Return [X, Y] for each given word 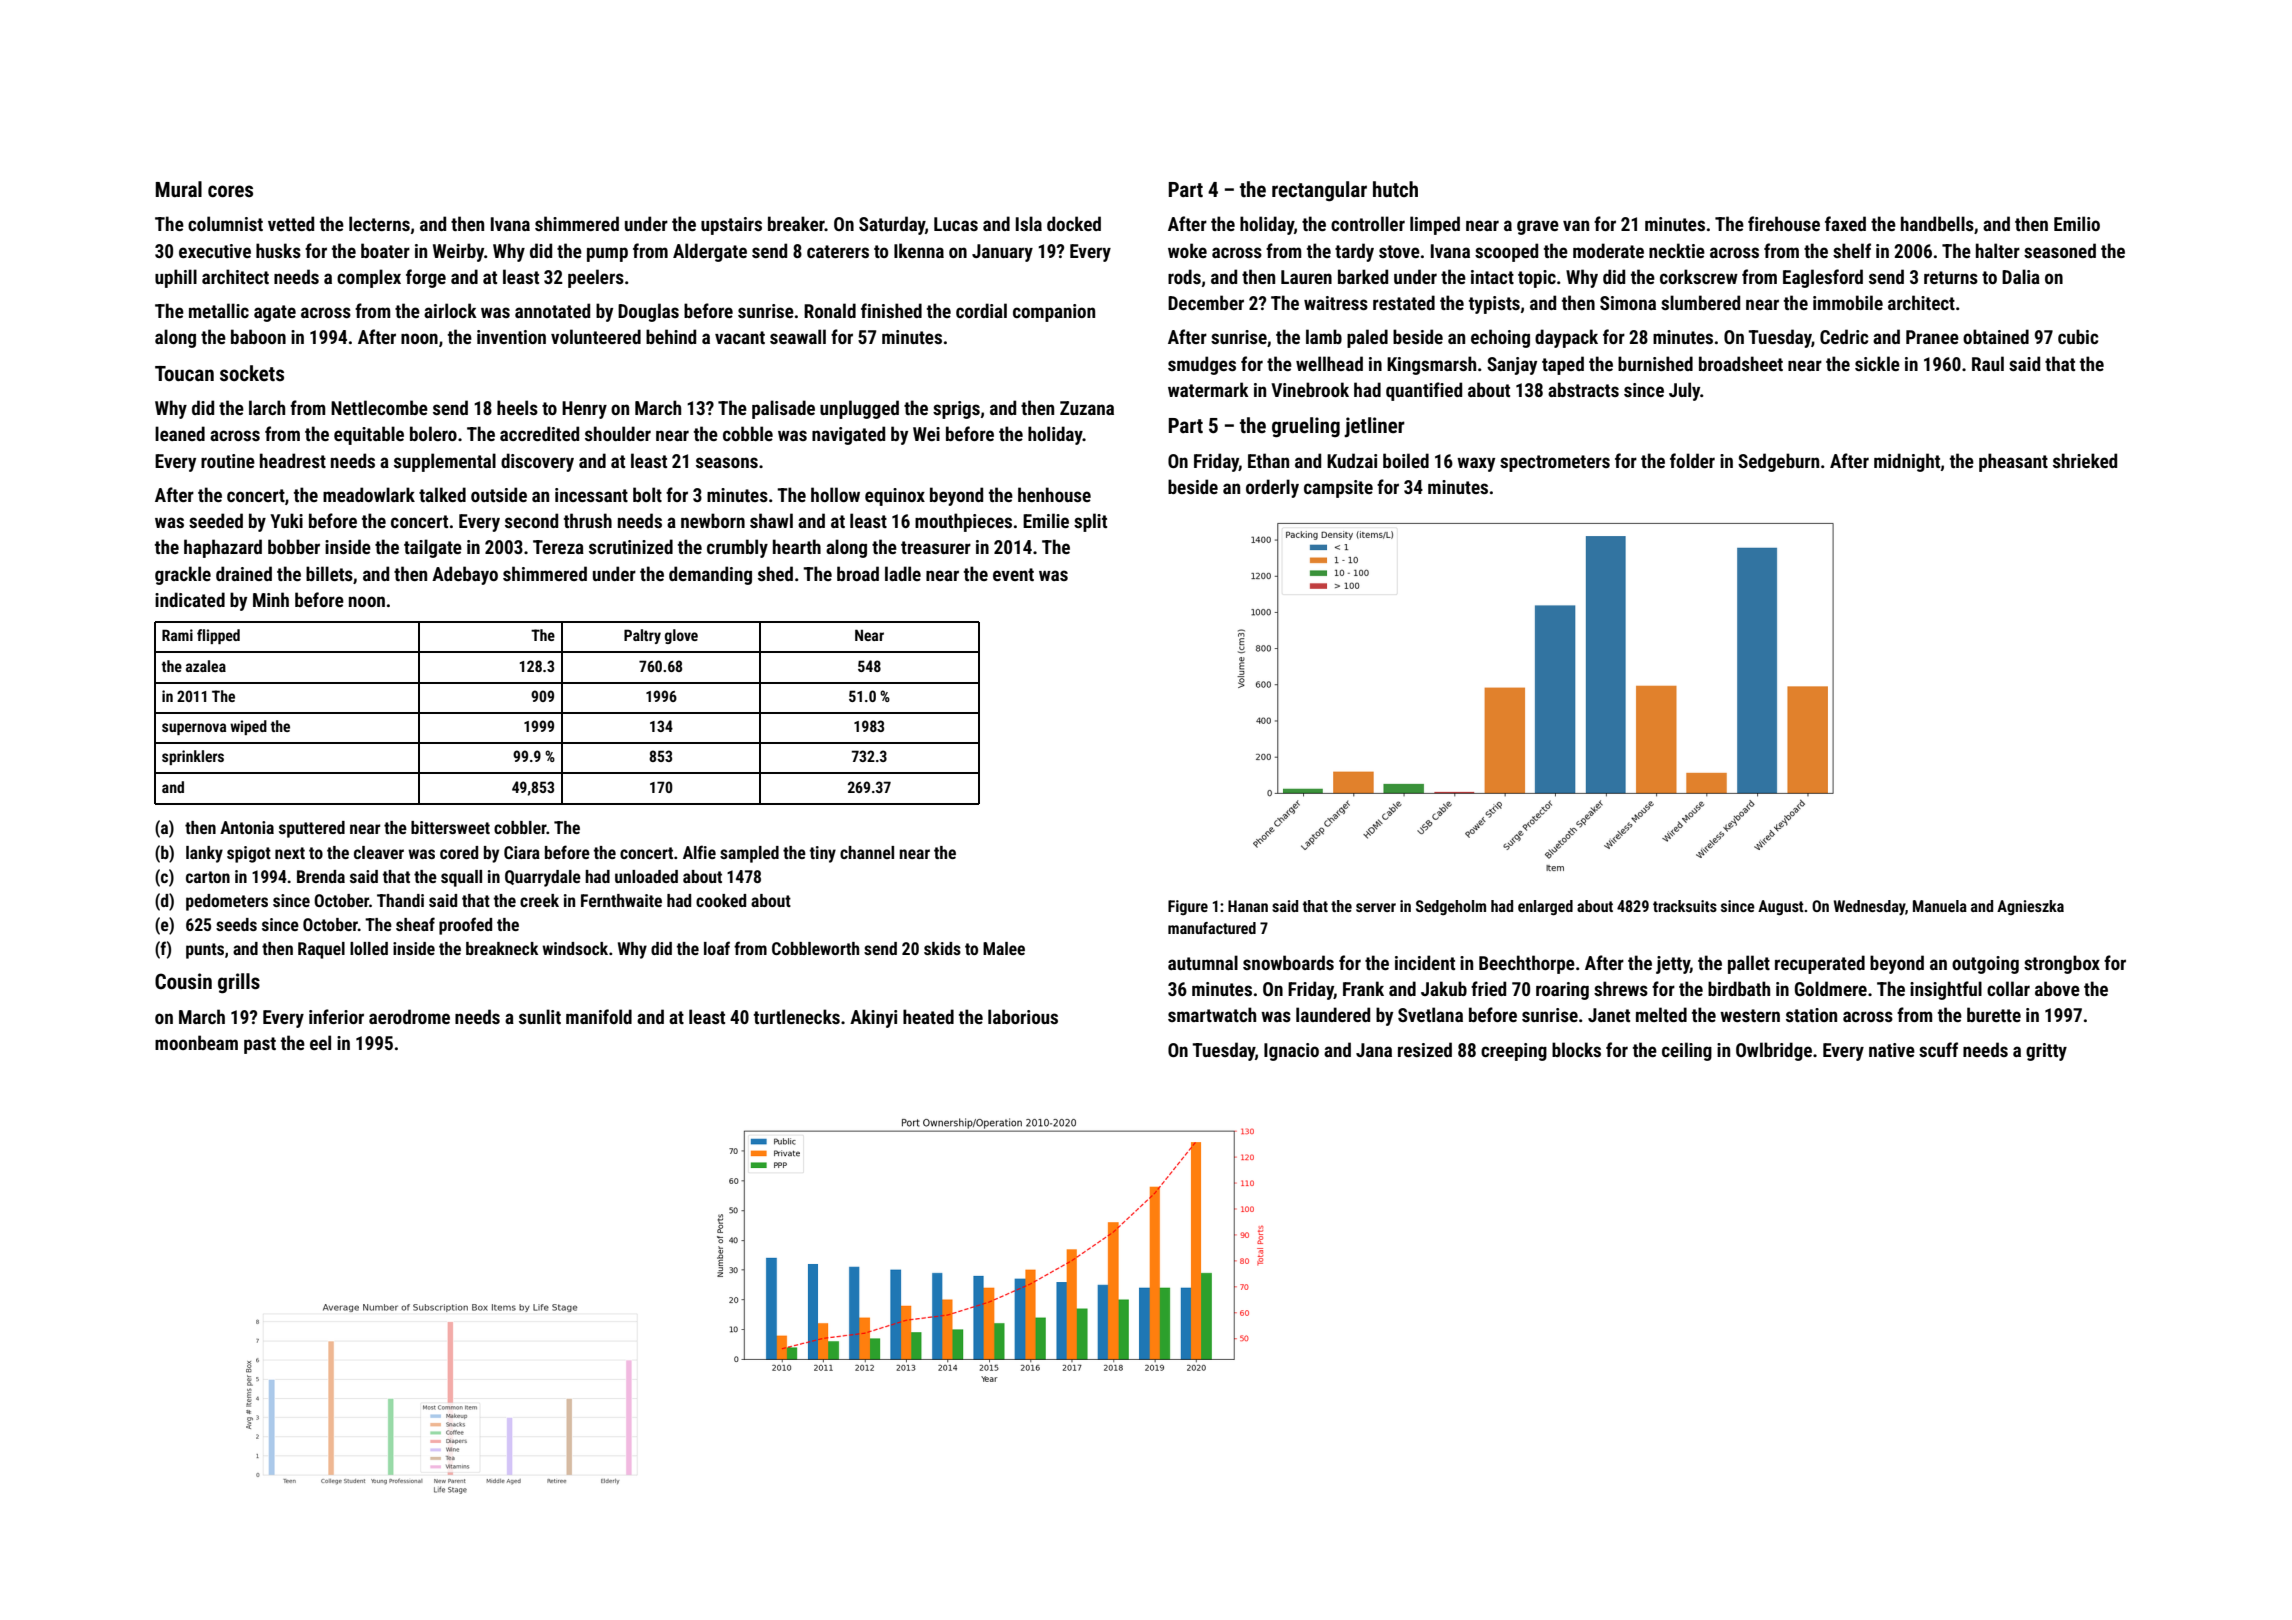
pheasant [2013, 462]
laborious [1023, 1016]
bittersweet [450, 827]
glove [681, 636]
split [1090, 522]
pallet [1749, 964]
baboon [258, 336]
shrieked [2085, 460]
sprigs [956, 410]
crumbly [737, 548]
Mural [179, 189]
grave [1538, 227]
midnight [1907, 462]
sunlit [540, 1016]
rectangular [1319, 191]
